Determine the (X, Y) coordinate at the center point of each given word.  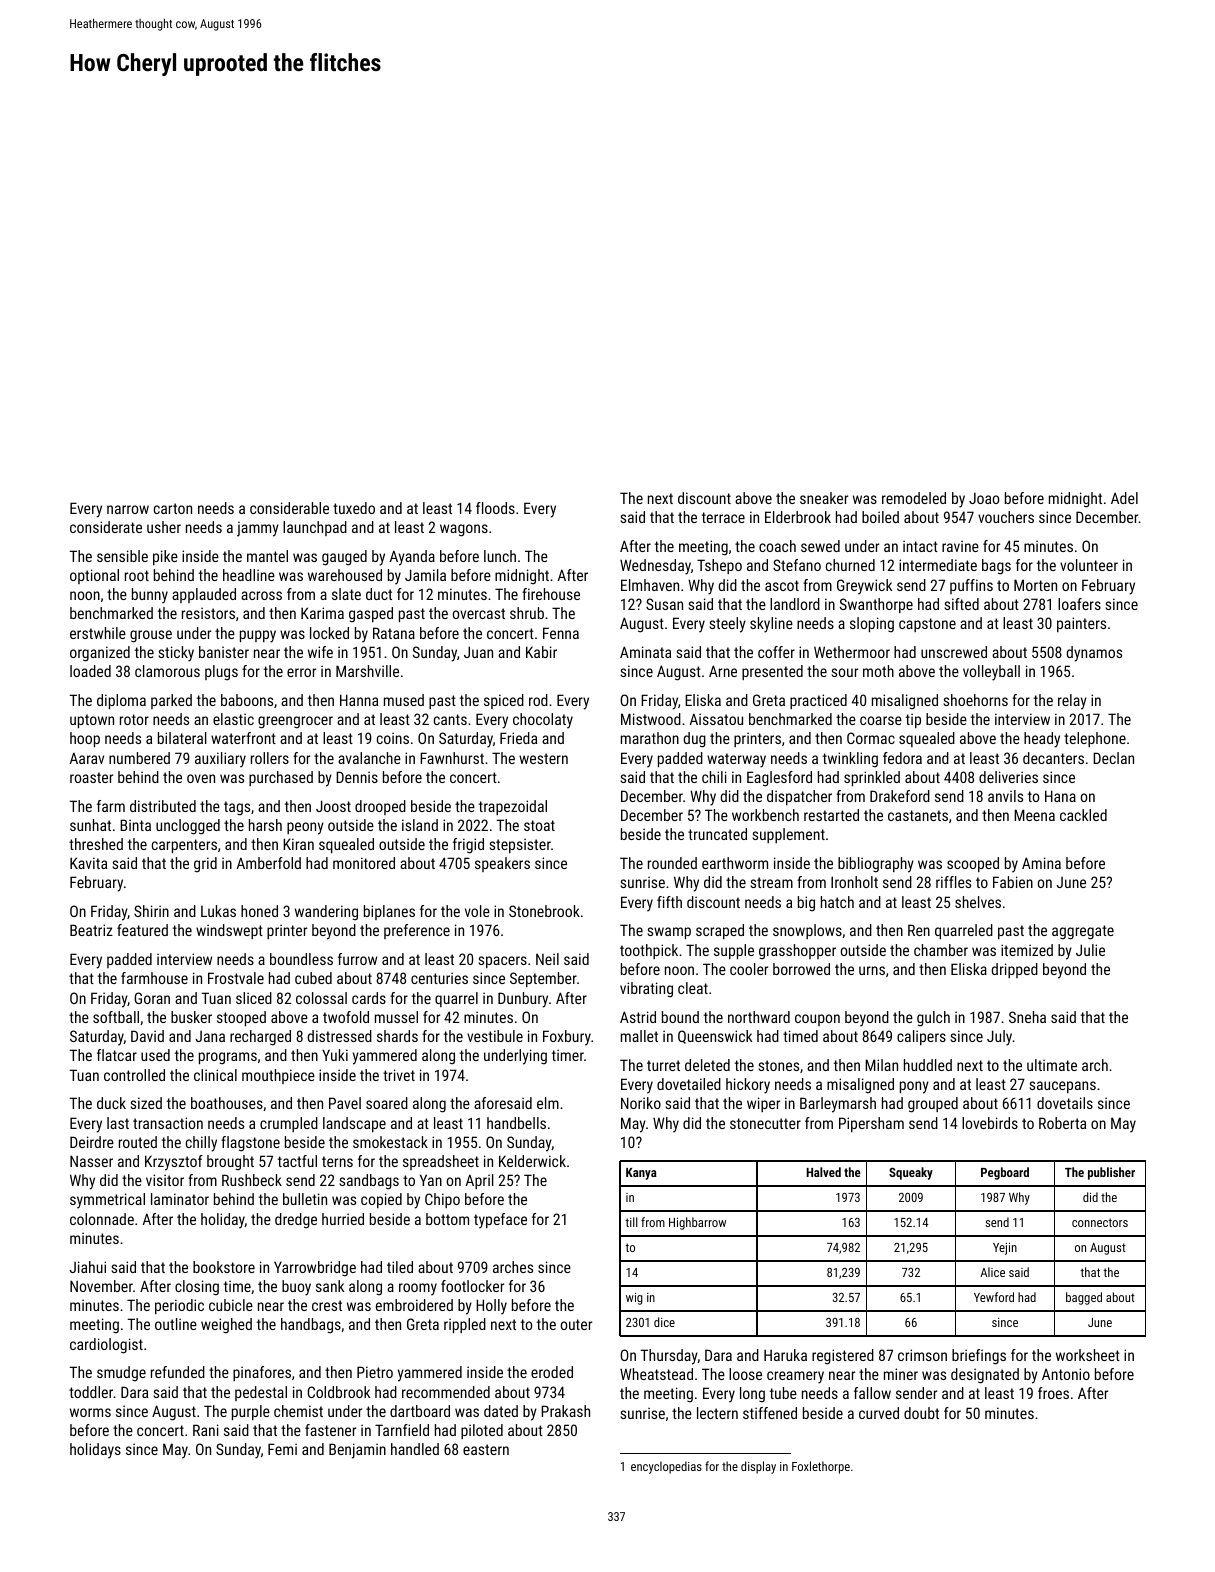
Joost (333, 806)
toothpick (649, 951)
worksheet (1088, 1355)
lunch (500, 556)
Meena (1034, 815)
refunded (178, 1372)
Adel (1124, 498)
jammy (258, 529)
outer (576, 1324)
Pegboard (1005, 1173)
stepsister (520, 845)
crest (327, 1305)
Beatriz (91, 930)
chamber (941, 950)
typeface (500, 1221)
